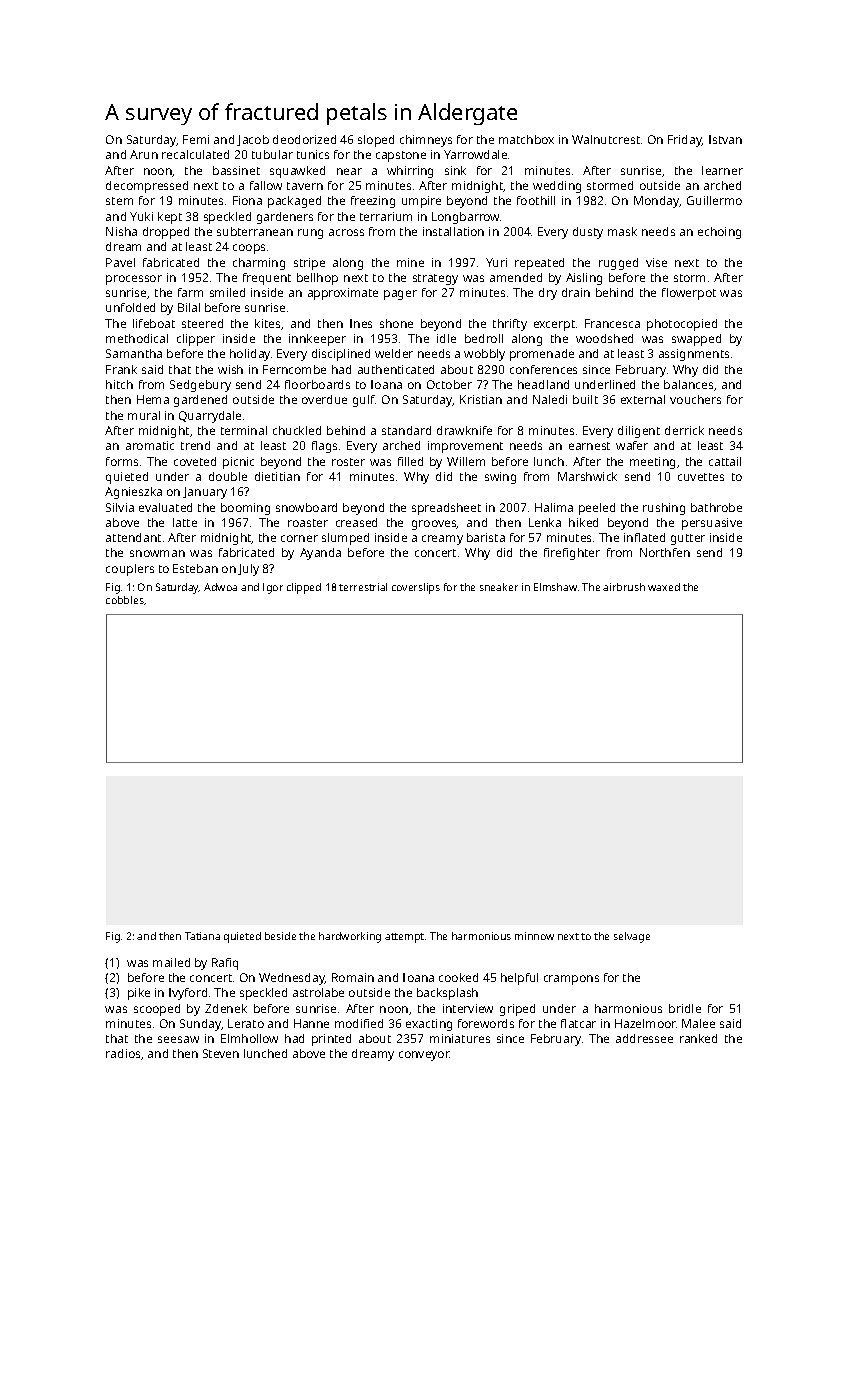 The image size is (849, 1400). Describe the element at coordinates (698, 1023) in the document. I see `Malee` at that location.
